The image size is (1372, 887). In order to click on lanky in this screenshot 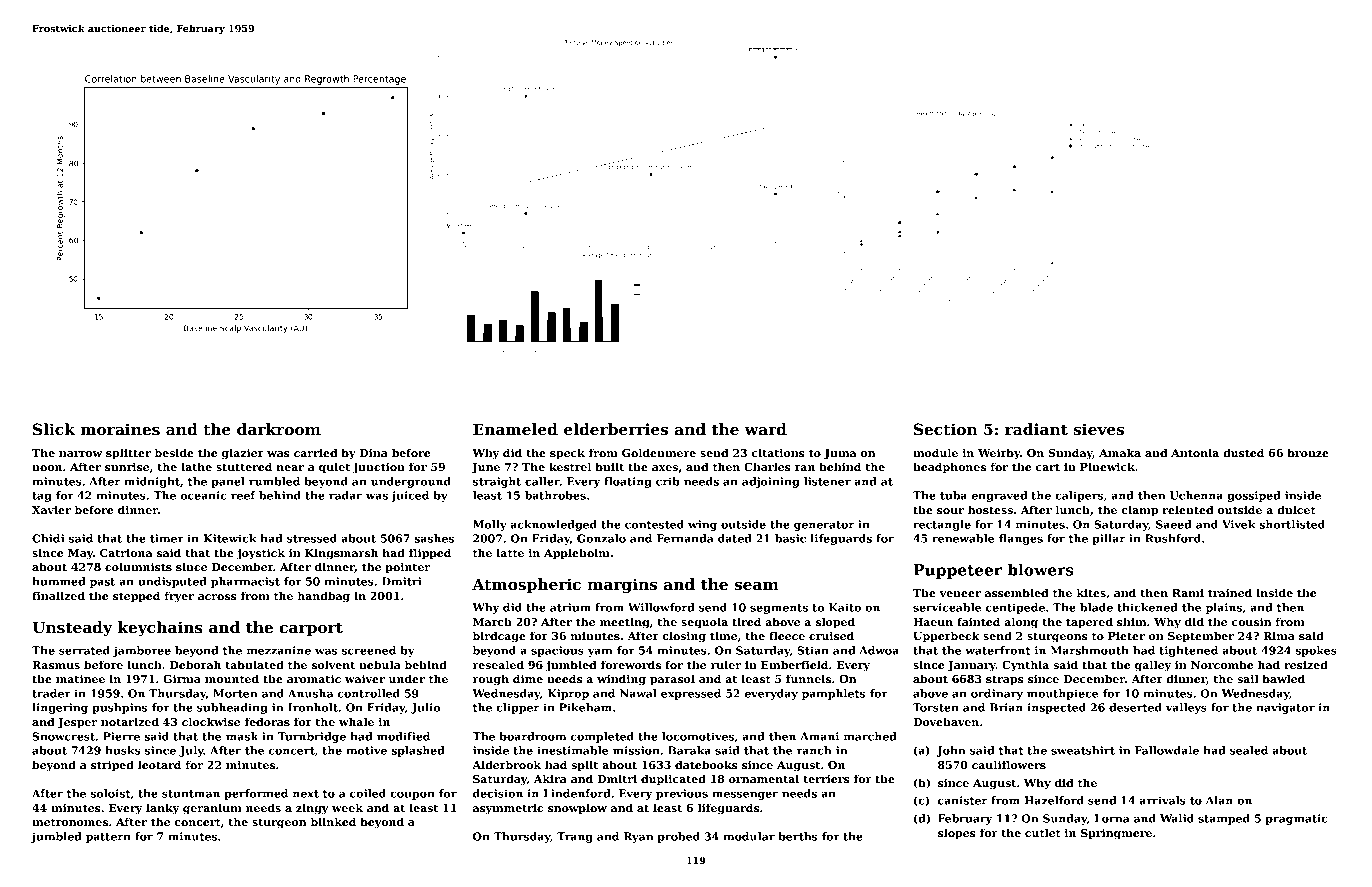, I will do `click(162, 809)`.
